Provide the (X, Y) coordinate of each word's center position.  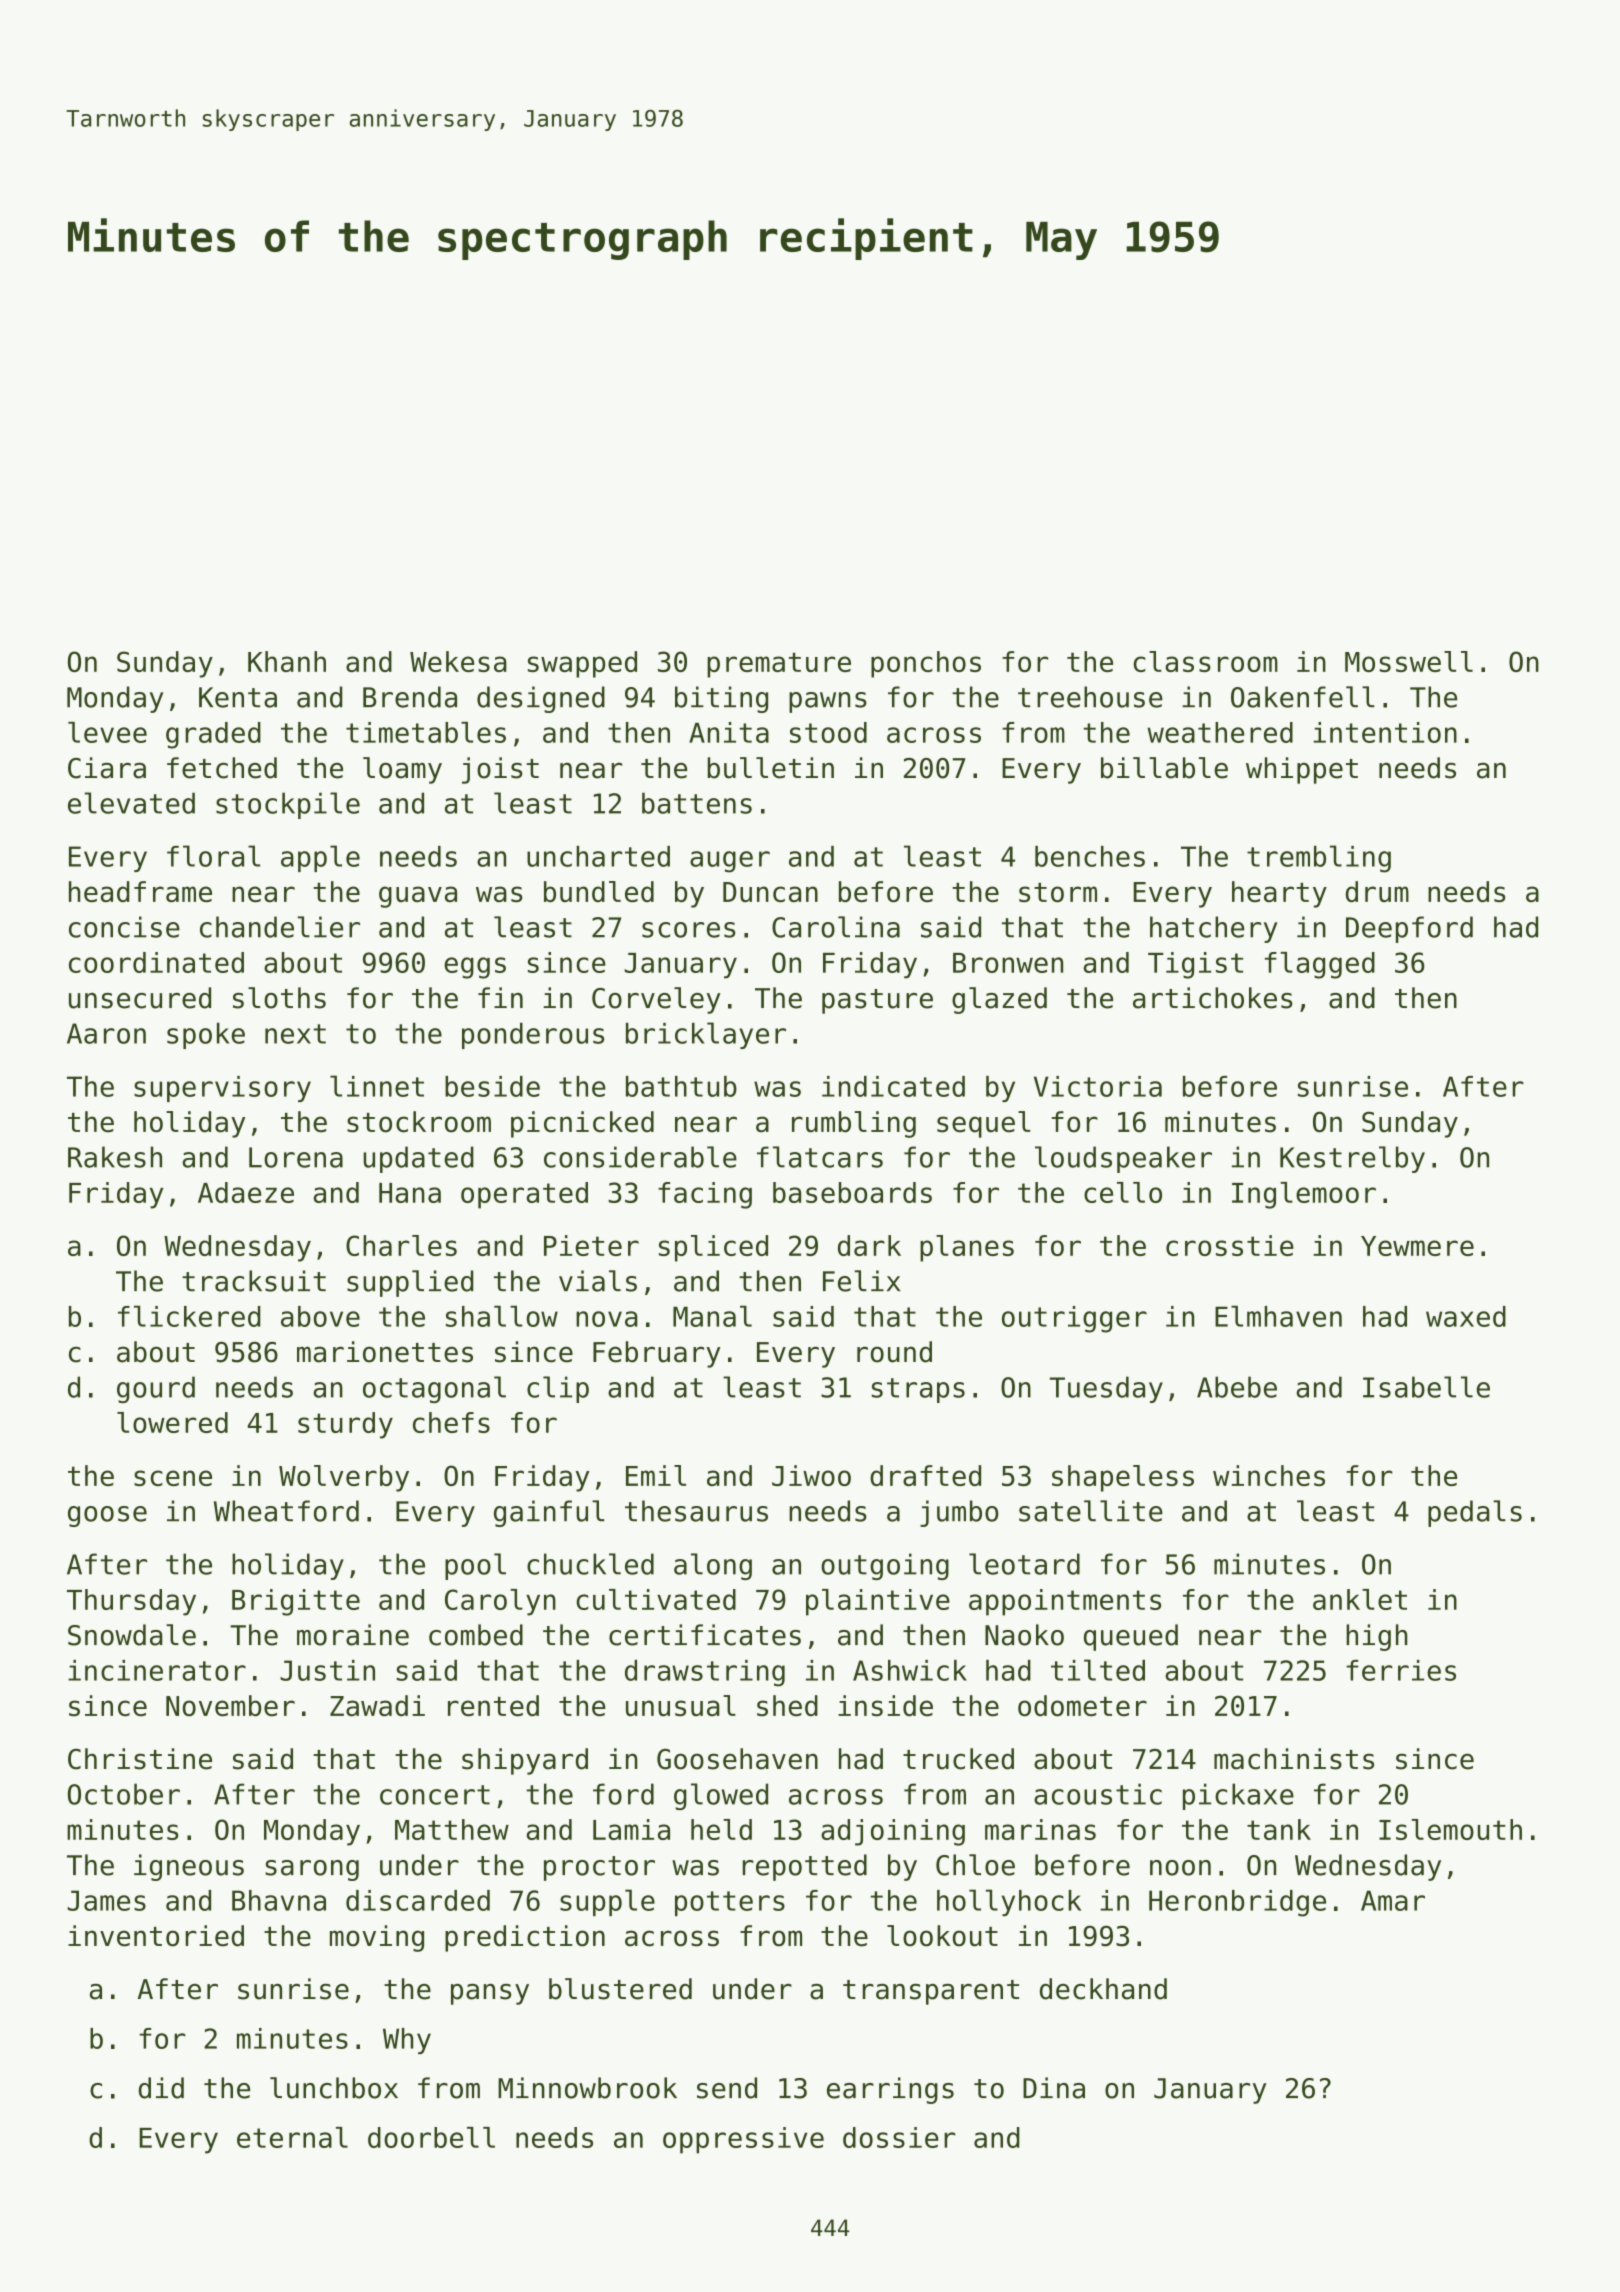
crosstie (1230, 1245)
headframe (140, 891)
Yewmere (1417, 1246)
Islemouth (1450, 1829)
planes (967, 1248)
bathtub (681, 1086)
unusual (681, 1706)
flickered (189, 1316)
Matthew (452, 1829)
